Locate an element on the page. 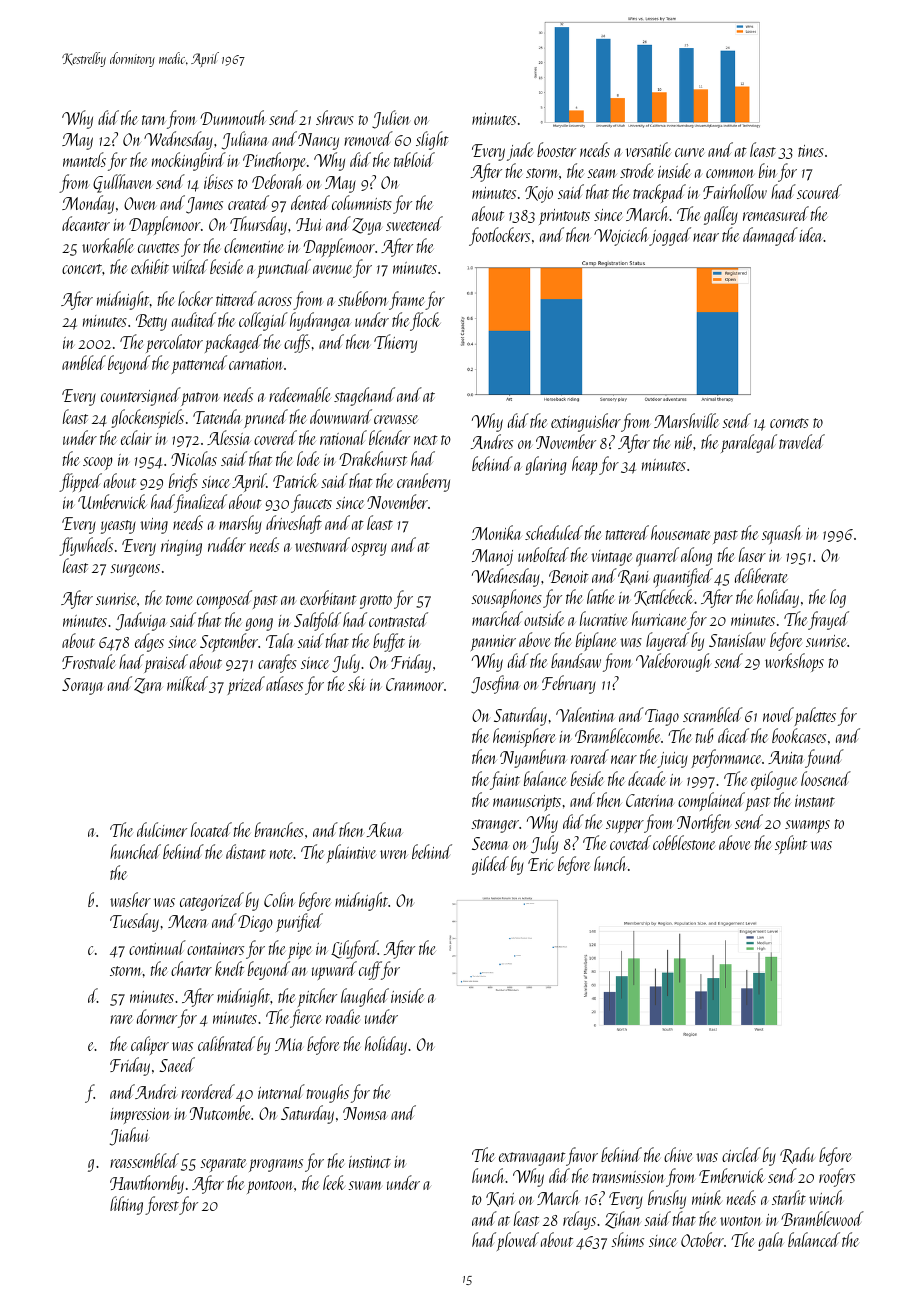 The image size is (924, 1308). forest is located at coordinates (162, 1205).
